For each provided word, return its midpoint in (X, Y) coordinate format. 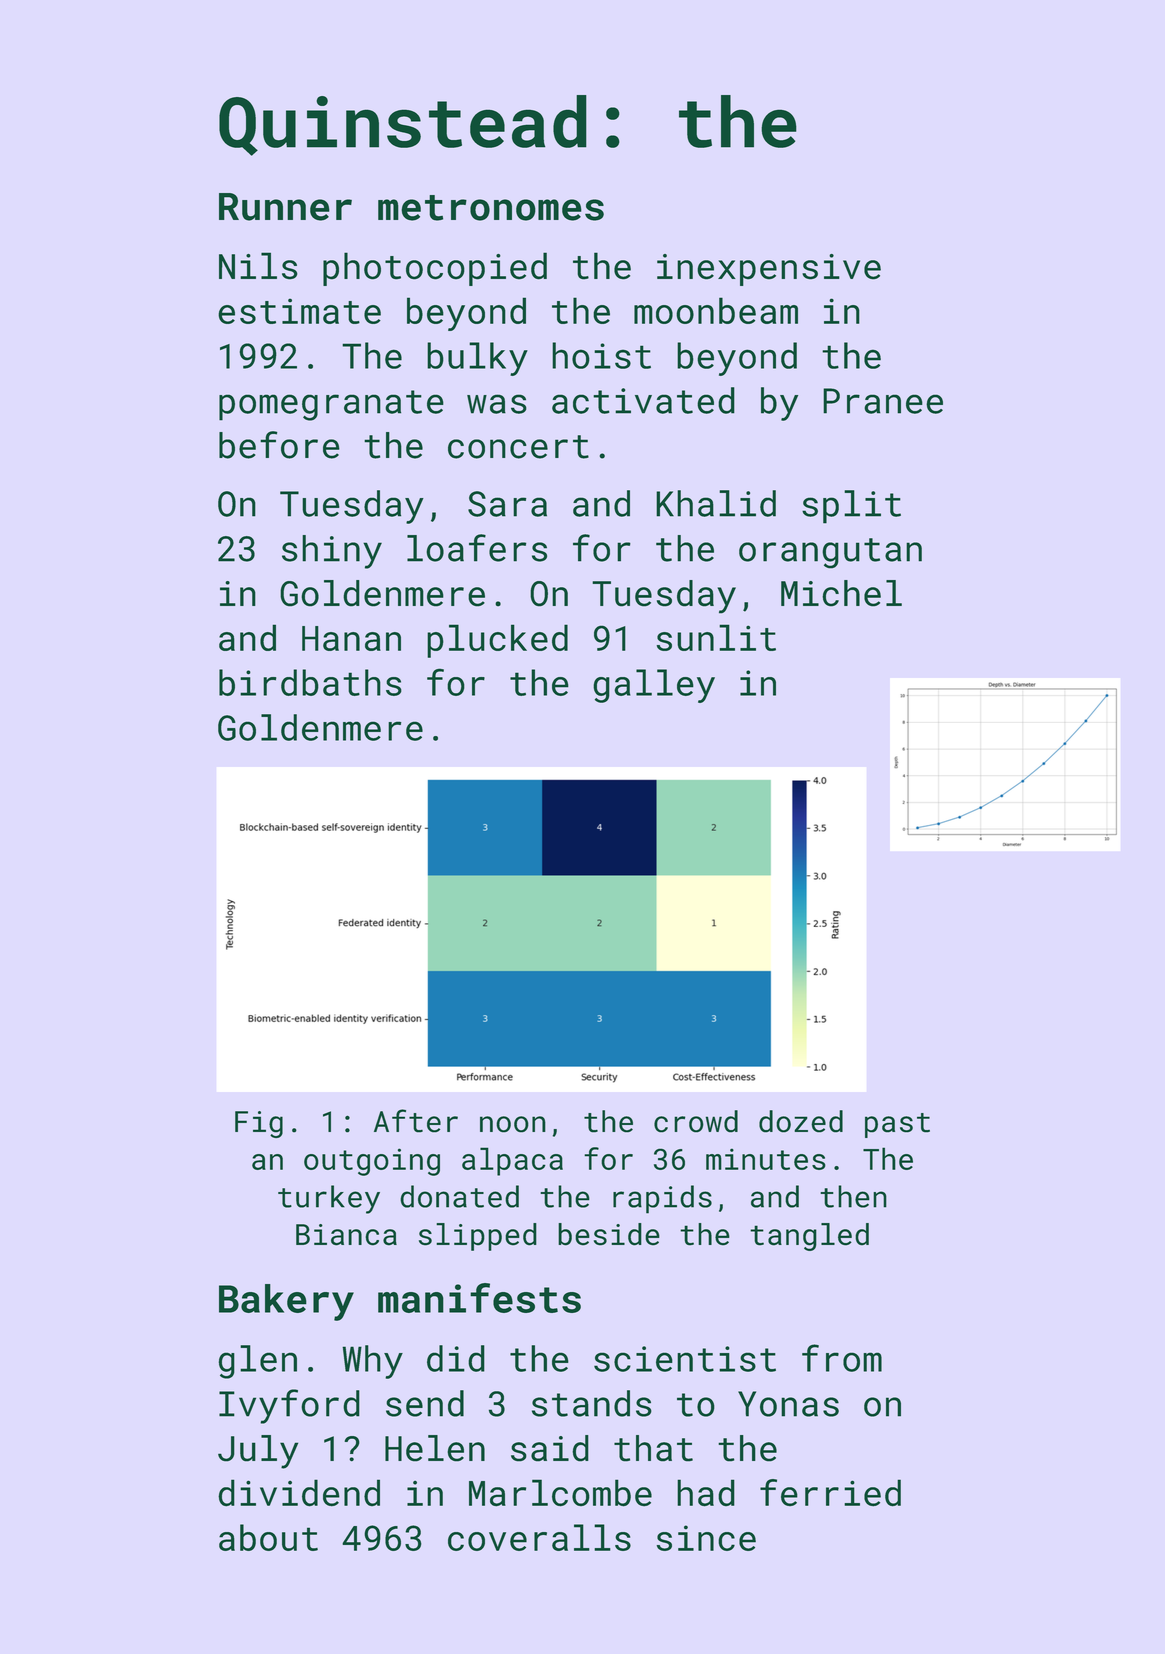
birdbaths (310, 682)
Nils (258, 266)
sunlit (716, 637)
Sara (507, 504)
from (842, 1358)
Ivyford (289, 1406)
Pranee (883, 401)
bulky (477, 359)
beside (609, 1234)
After (416, 1121)
